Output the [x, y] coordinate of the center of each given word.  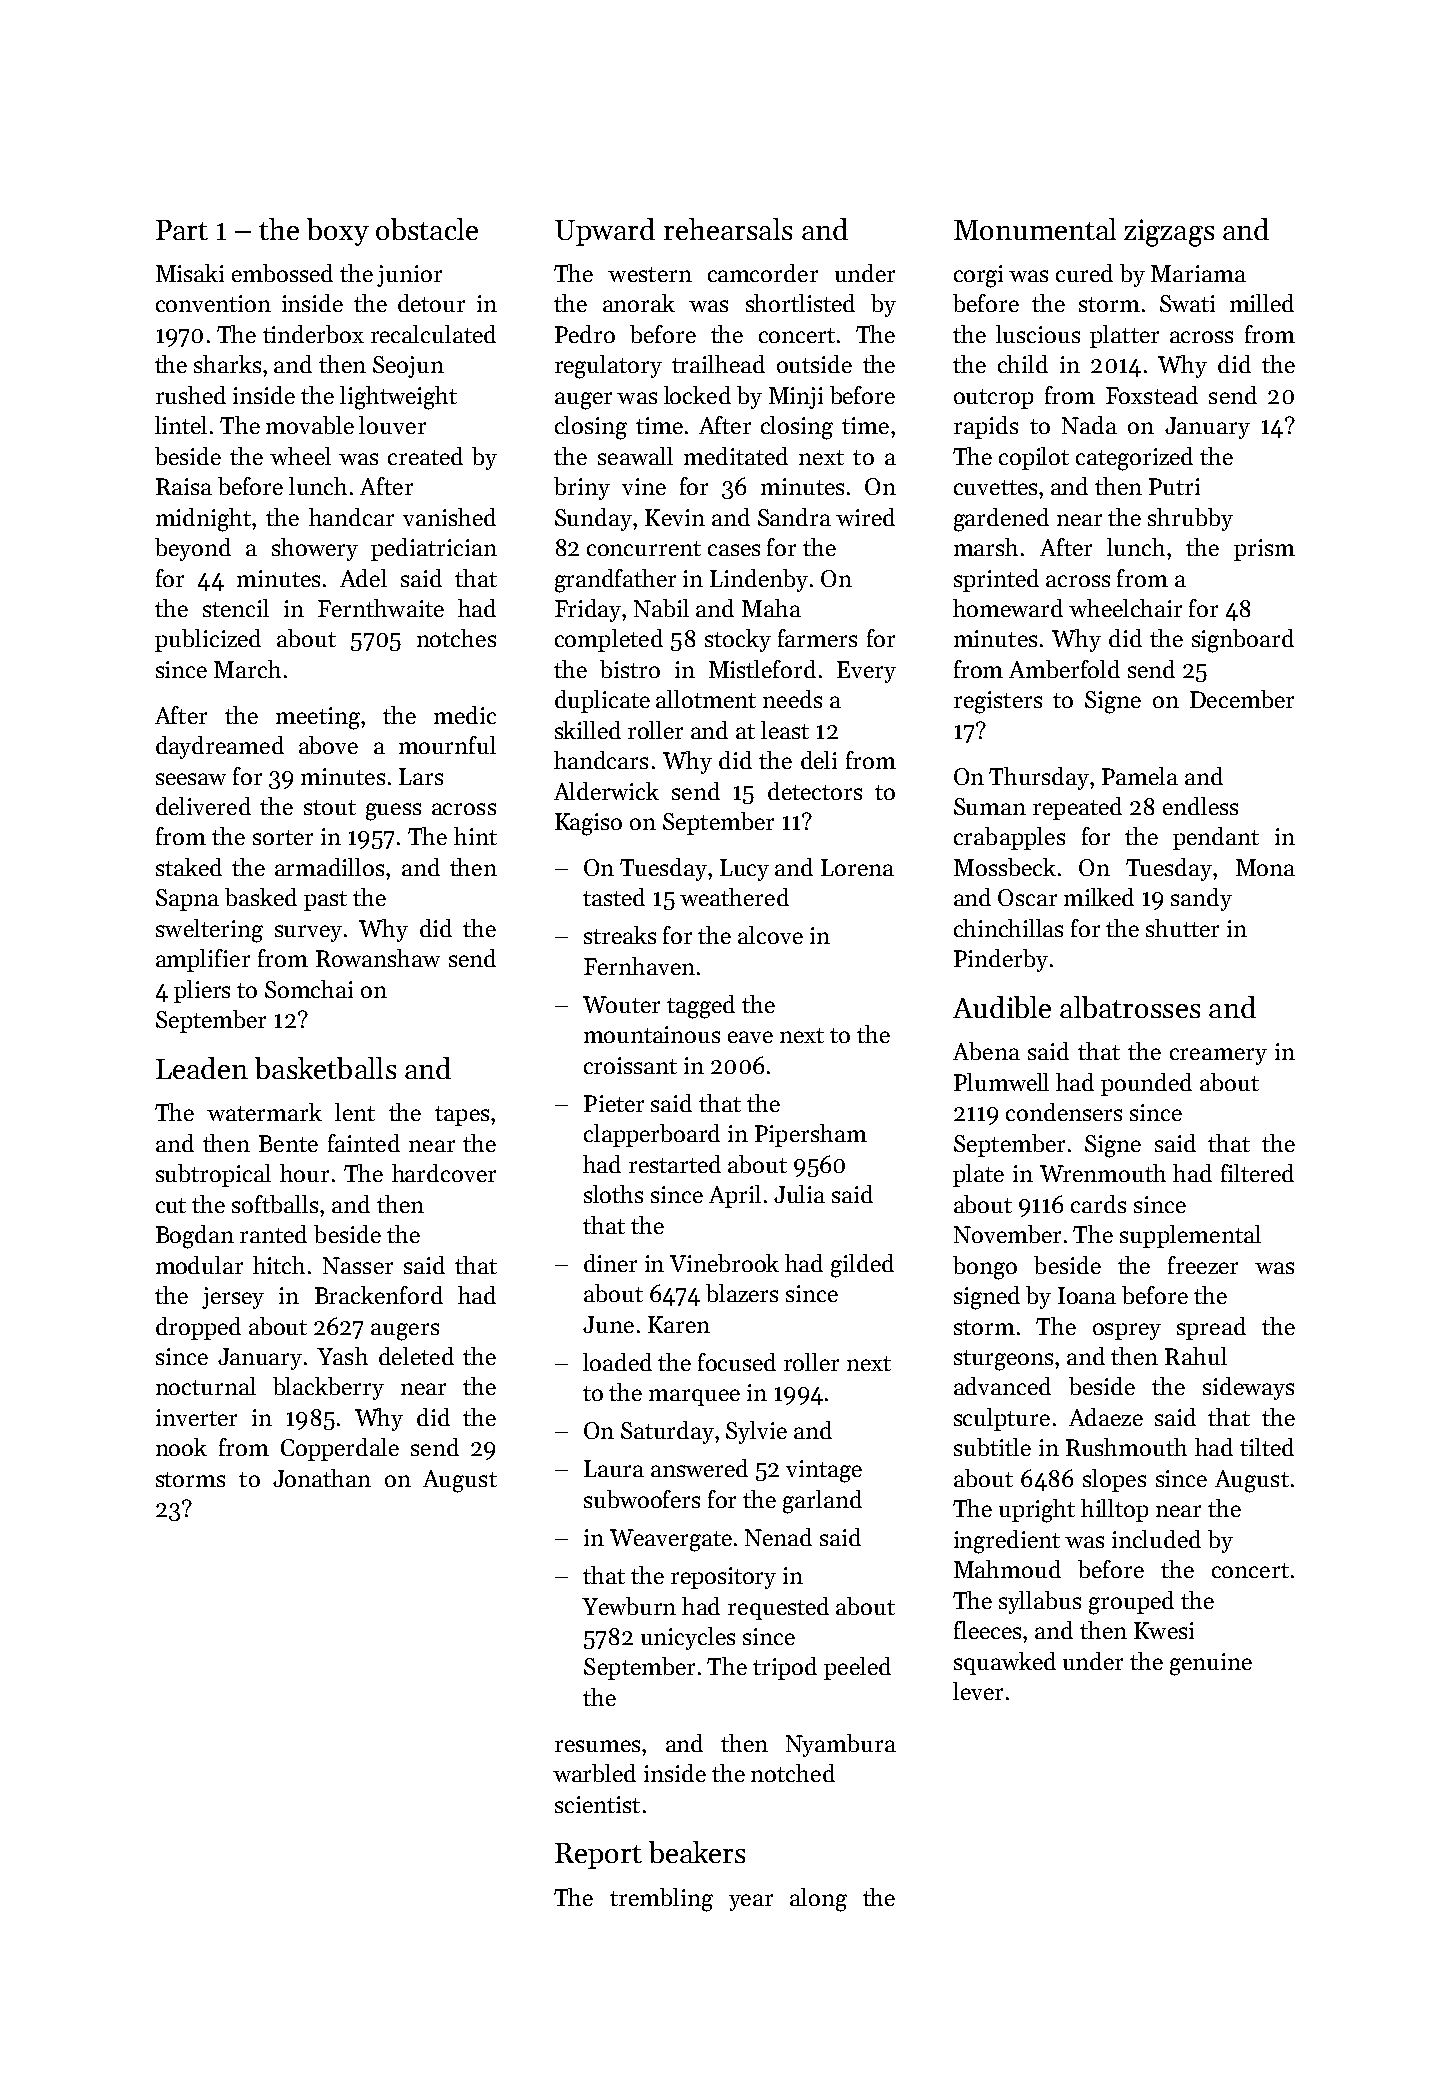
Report [598, 1856]
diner [610, 1263]
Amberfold [1064, 669]
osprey [1127, 1331]
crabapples [1009, 838]
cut [171, 1205]
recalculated [433, 334]
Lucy [744, 870]
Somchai [309, 989]
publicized [208, 640]
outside [814, 364]
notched [793, 1773]
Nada [1089, 425]
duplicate [602, 701]
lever [978, 1691]
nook [181, 1447]
